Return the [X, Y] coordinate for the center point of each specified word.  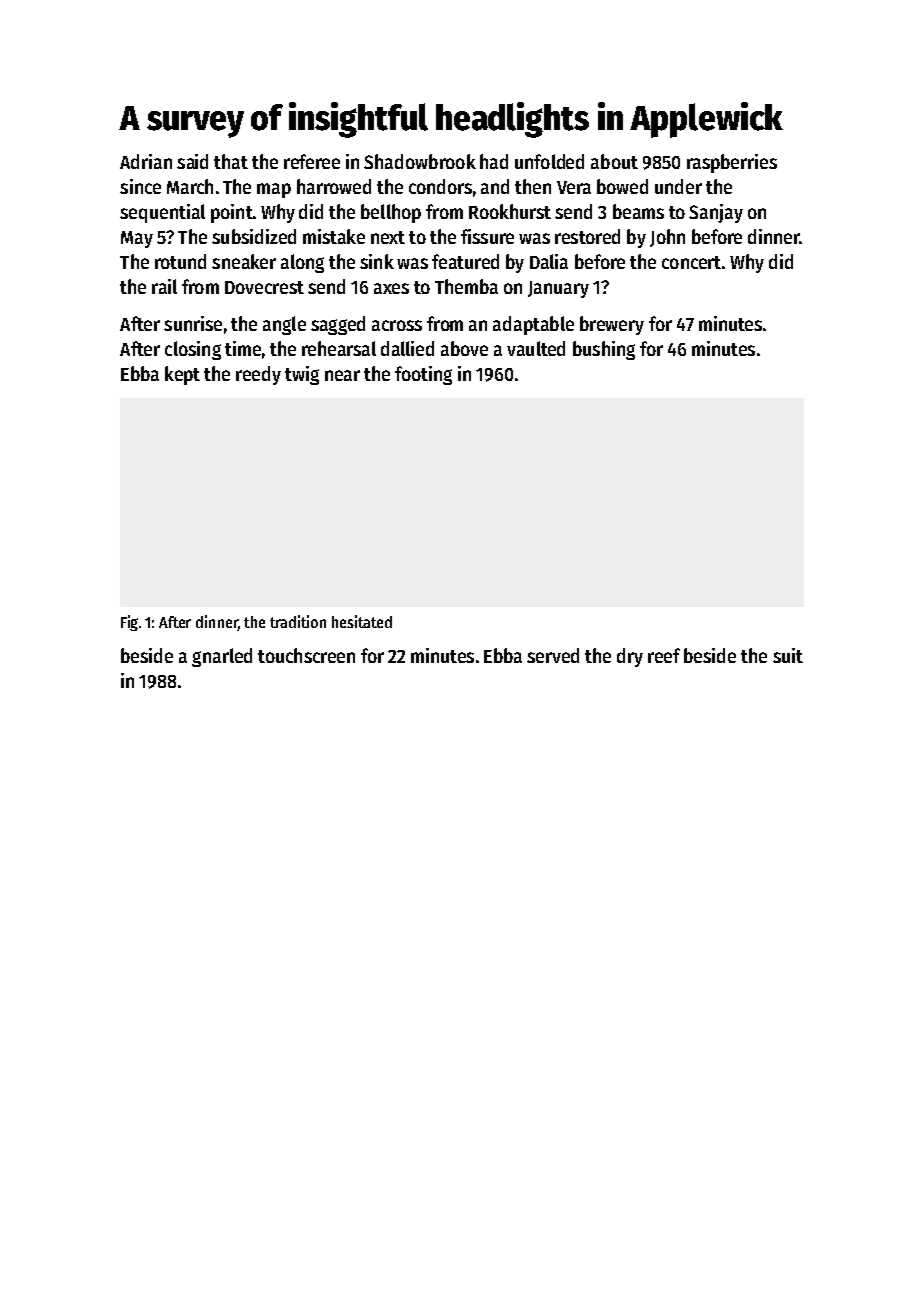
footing [423, 375]
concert [691, 262]
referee [312, 161]
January [558, 289]
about [614, 161]
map [274, 190]
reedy [258, 375]
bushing [604, 350]
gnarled [222, 657]
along [302, 263]
